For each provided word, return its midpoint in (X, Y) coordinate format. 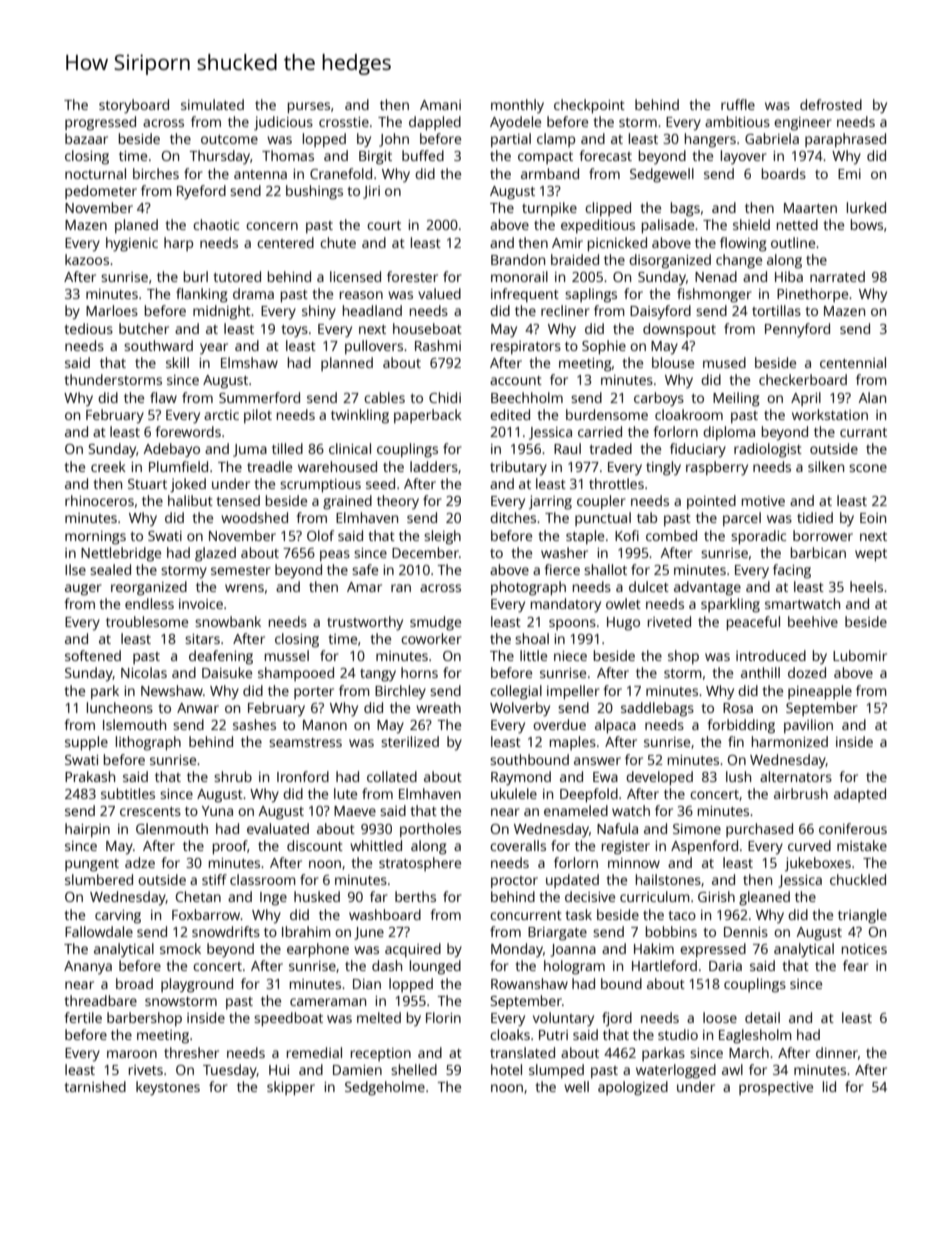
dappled (435, 123)
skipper (291, 1088)
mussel (287, 655)
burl (196, 276)
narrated (837, 276)
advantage (707, 588)
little (533, 655)
